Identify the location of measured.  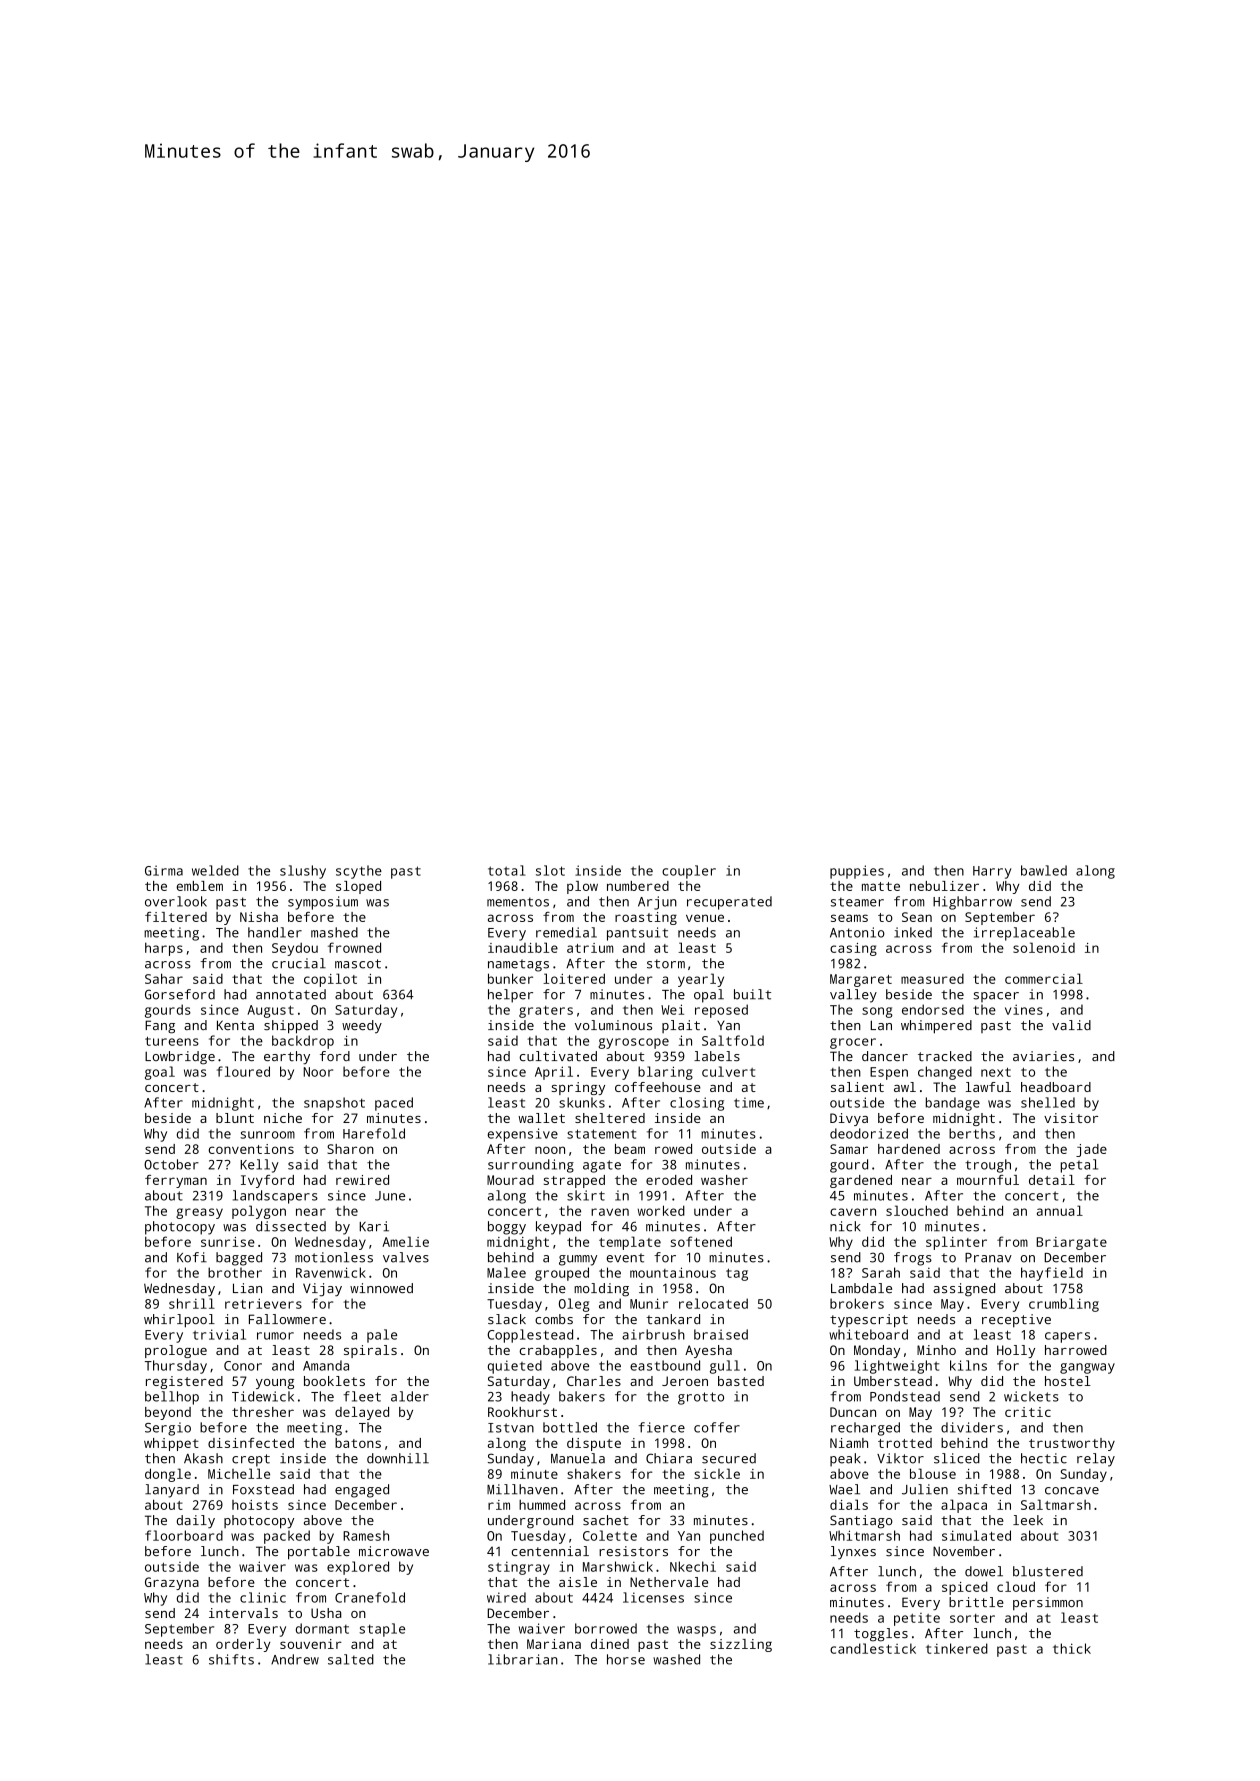
(932, 979).
